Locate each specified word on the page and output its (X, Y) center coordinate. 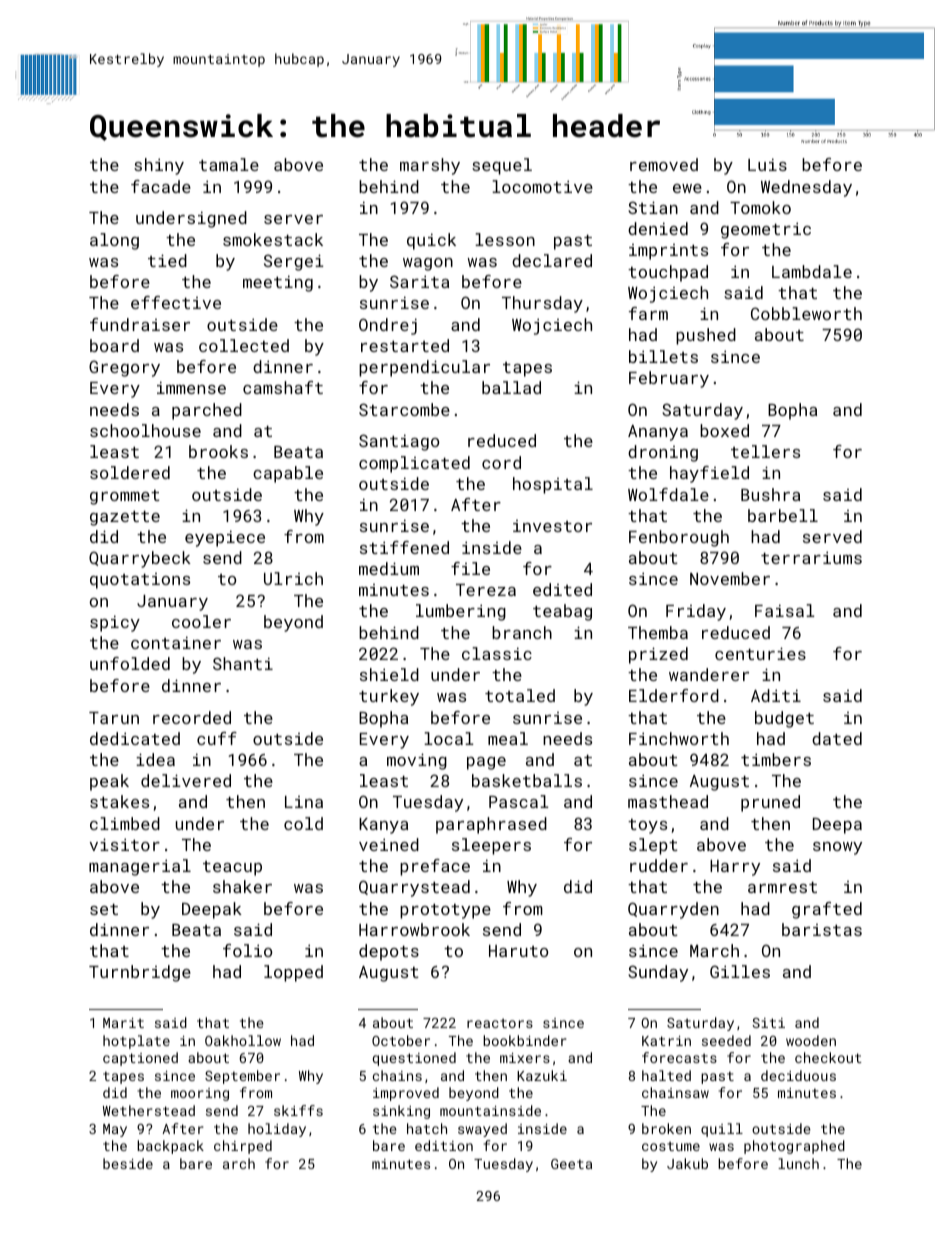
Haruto (518, 951)
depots (389, 952)
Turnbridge (140, 973)
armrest (782, 887)
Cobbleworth (806, 313)
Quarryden (673, 910)
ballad (511, 387)
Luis (767, 164)
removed (664, 164)
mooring (200, 1094)
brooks (218, 451)
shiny (159, 166)
